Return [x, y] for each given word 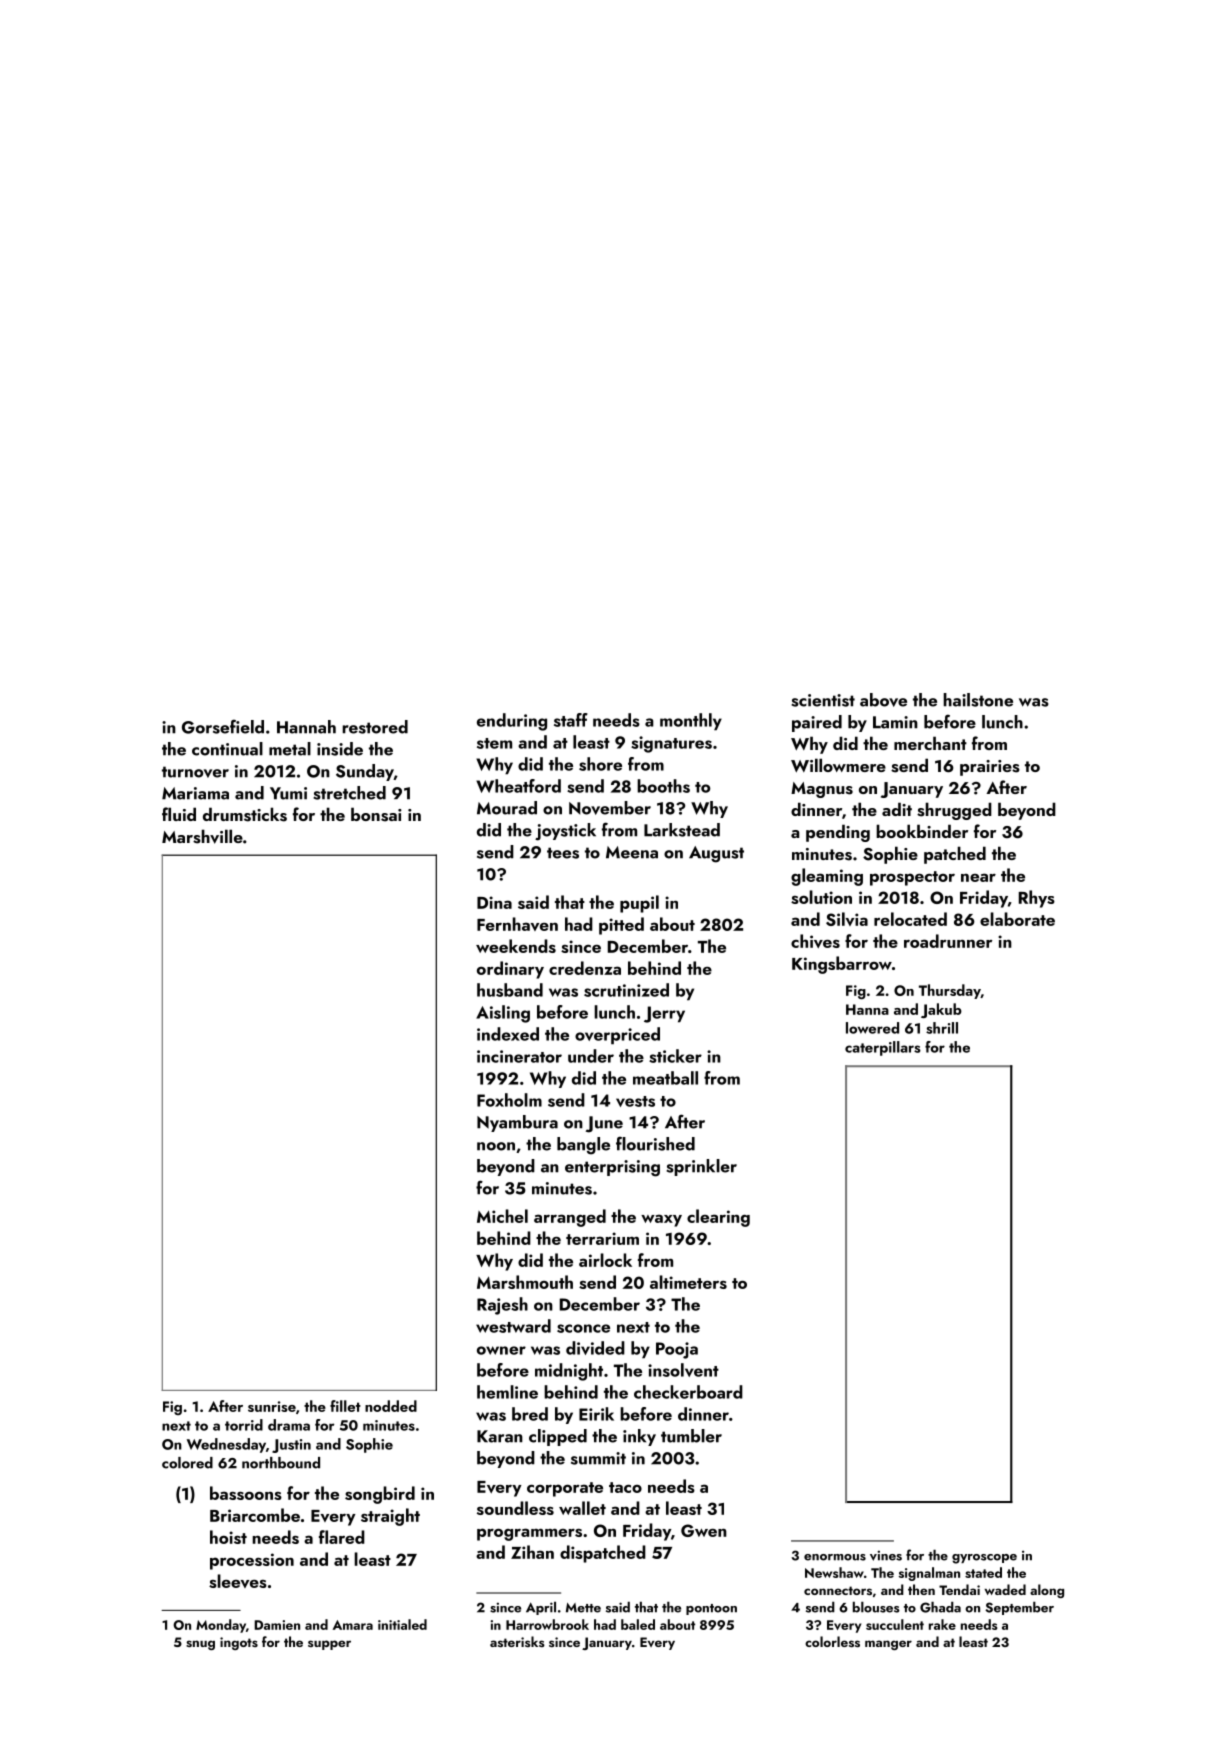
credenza [585, 968]
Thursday [950, 991]
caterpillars [883, 1048]
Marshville [202, 836]
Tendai [959, 1589]
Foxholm [509, 1100]
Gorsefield [223, 726]
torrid [244, 1425]
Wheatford [518, 786]
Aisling [503, 1014]
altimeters [688, 1282]
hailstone [978, 700]
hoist [228, 1537]
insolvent [683, 1370]
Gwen [704, 1530]
